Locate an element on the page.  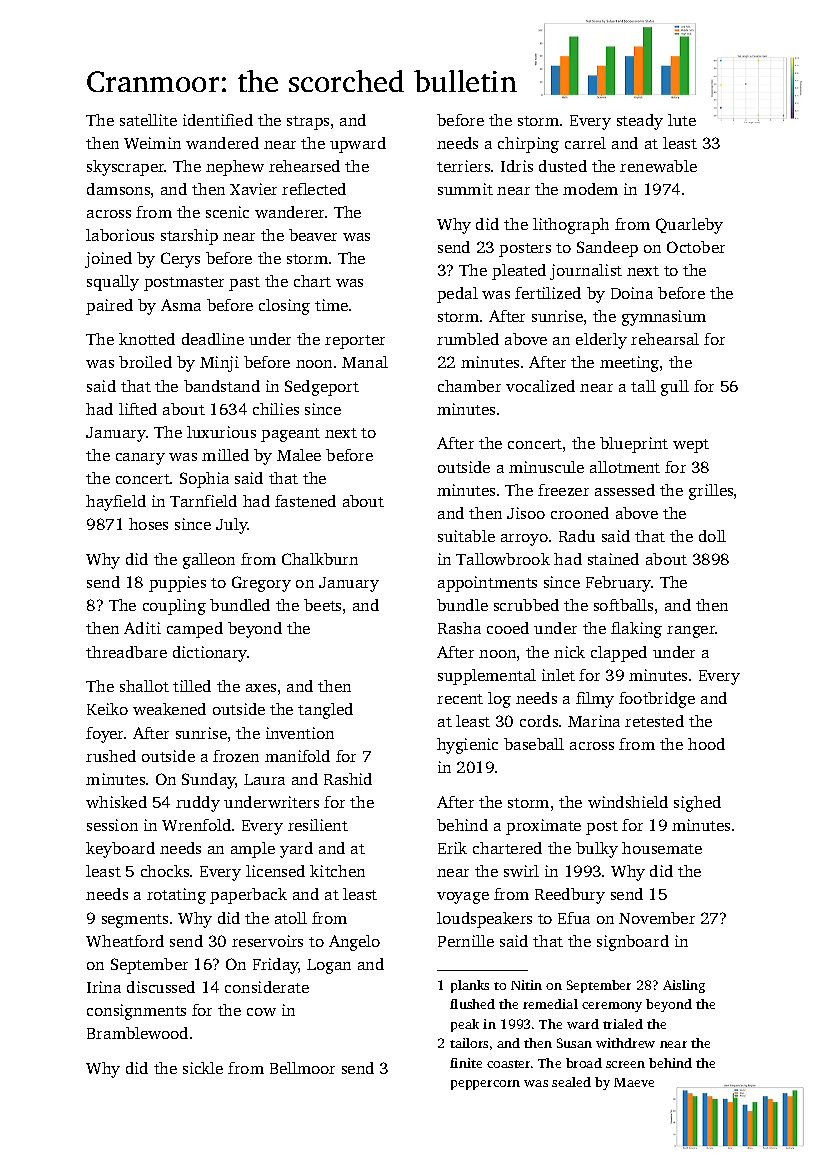
wept is located at coordinates (691, 446).
